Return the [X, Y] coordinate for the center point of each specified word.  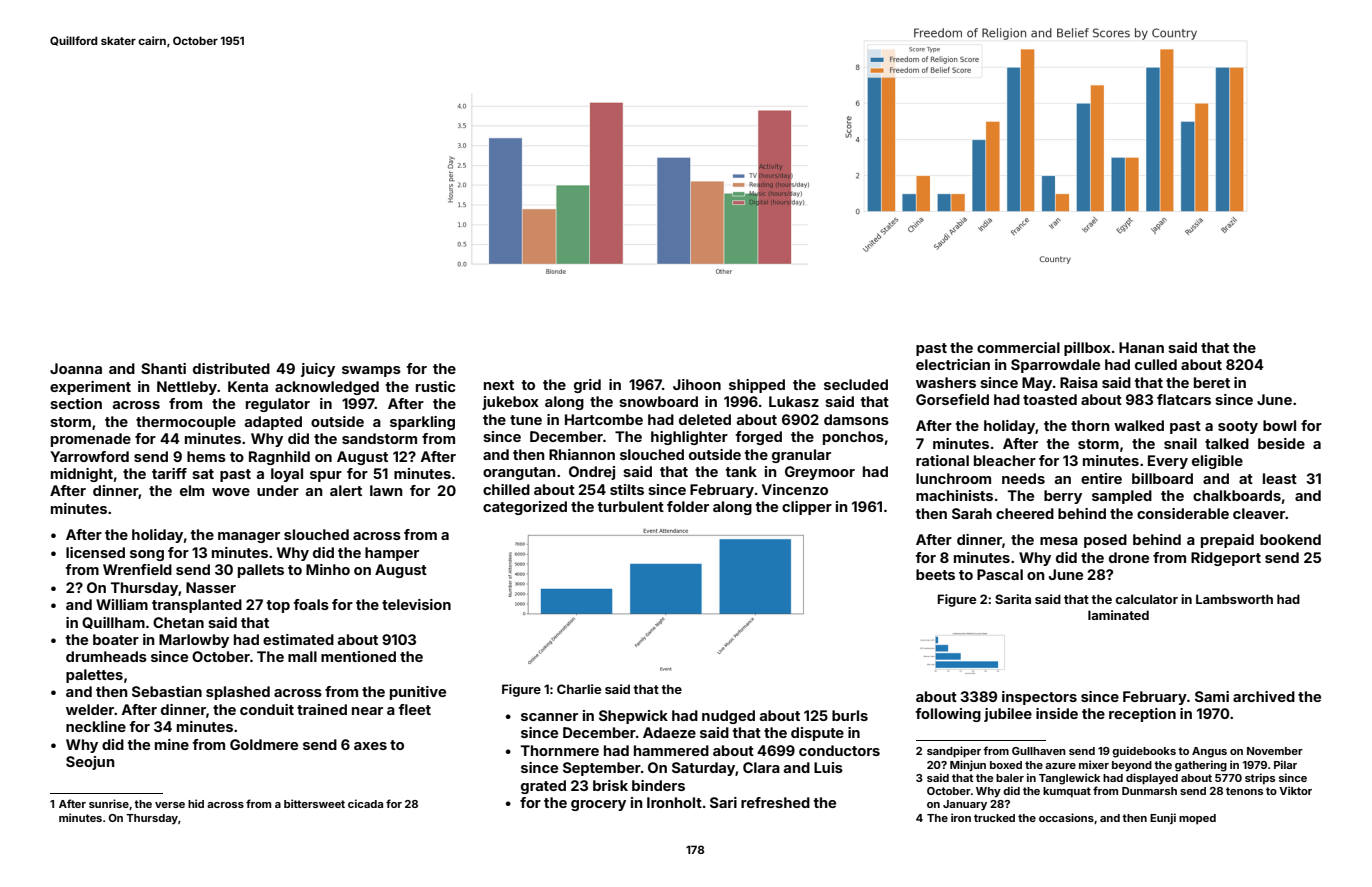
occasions [1066, 817]
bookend [1290, 539]
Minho [328, 569]
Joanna [76, 368]
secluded [856, 384]
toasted [1050, 399]
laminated [1118, 615]
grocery [598, 805]
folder [688, 506]
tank [741, 471]
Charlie [579, 689]
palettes [94, 676]
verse [170, 805]
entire [1101, 478]
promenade [91, 440]
